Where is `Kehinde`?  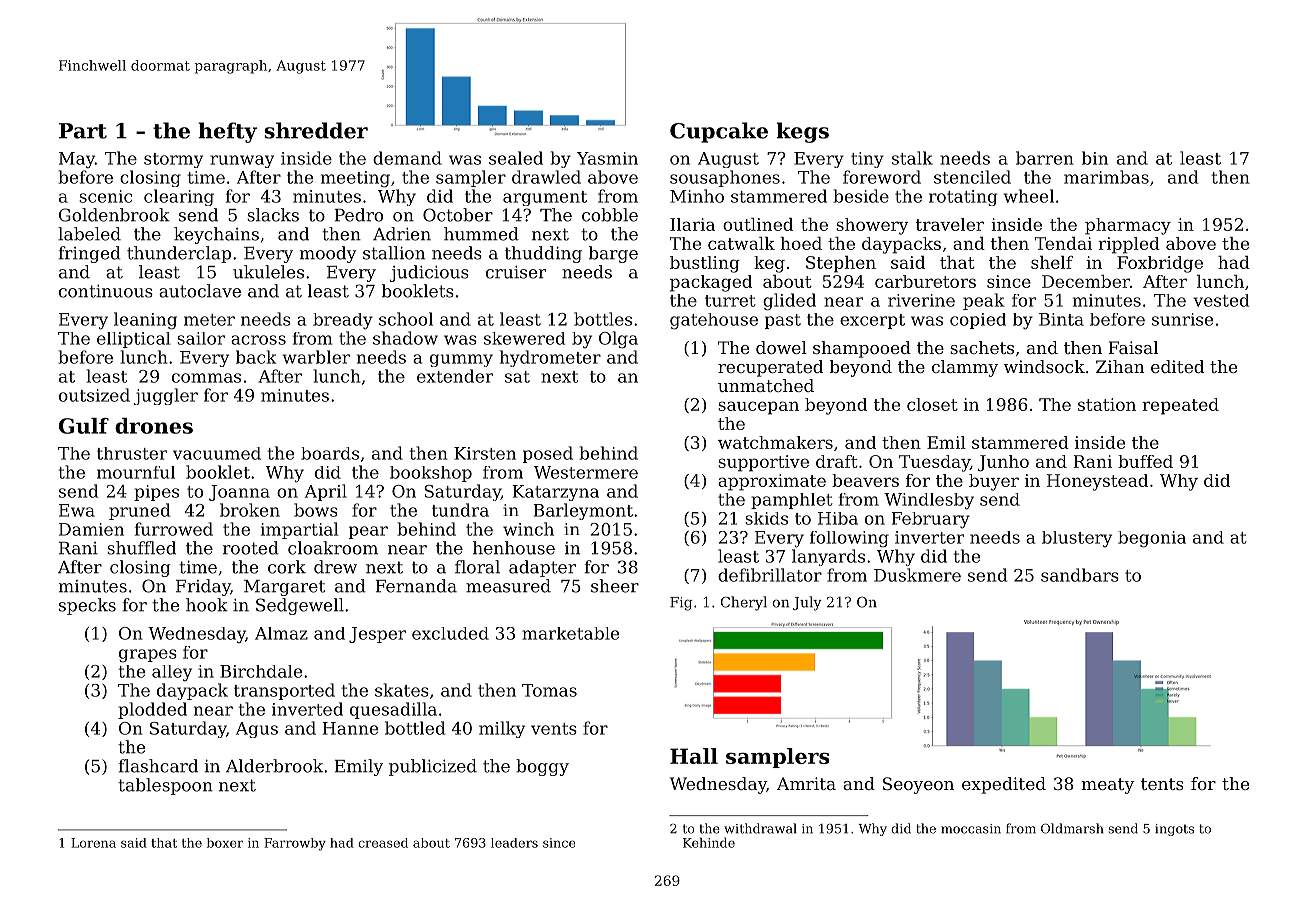
Kehinde is located at coordinates (709, 843).
